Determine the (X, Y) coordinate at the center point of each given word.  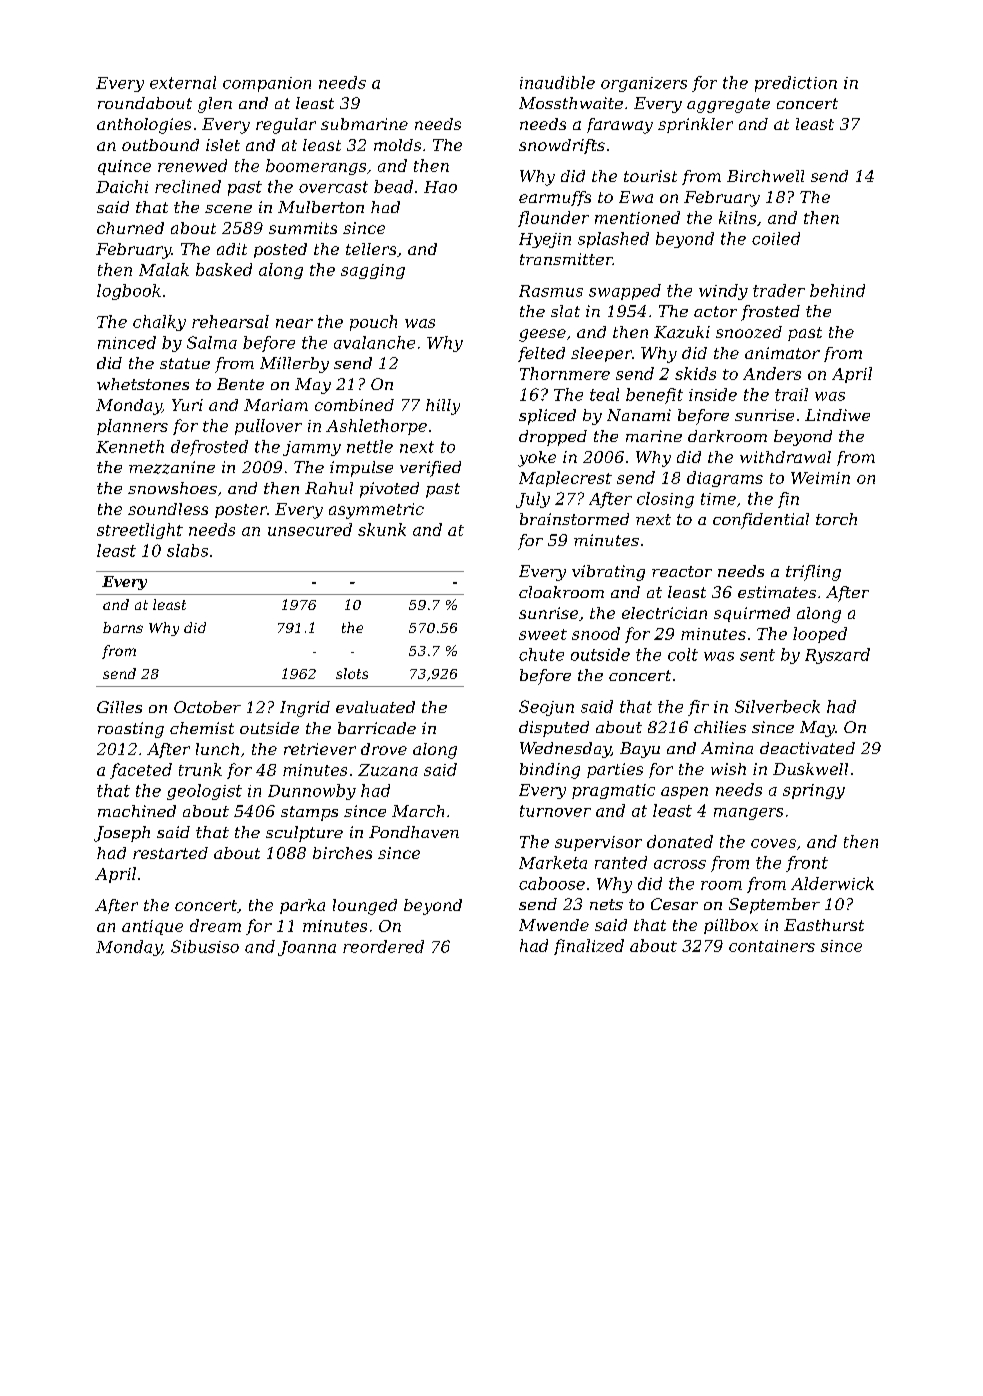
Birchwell (765, 176)
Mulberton (321, 207)
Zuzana (388, 770)
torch (836, 519)
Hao (440, 187)
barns (123, 627)
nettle (370, 446)
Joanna (307, 948)
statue (185, 363)
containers (772, 946)
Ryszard (837, 656)
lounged (365, 907)
